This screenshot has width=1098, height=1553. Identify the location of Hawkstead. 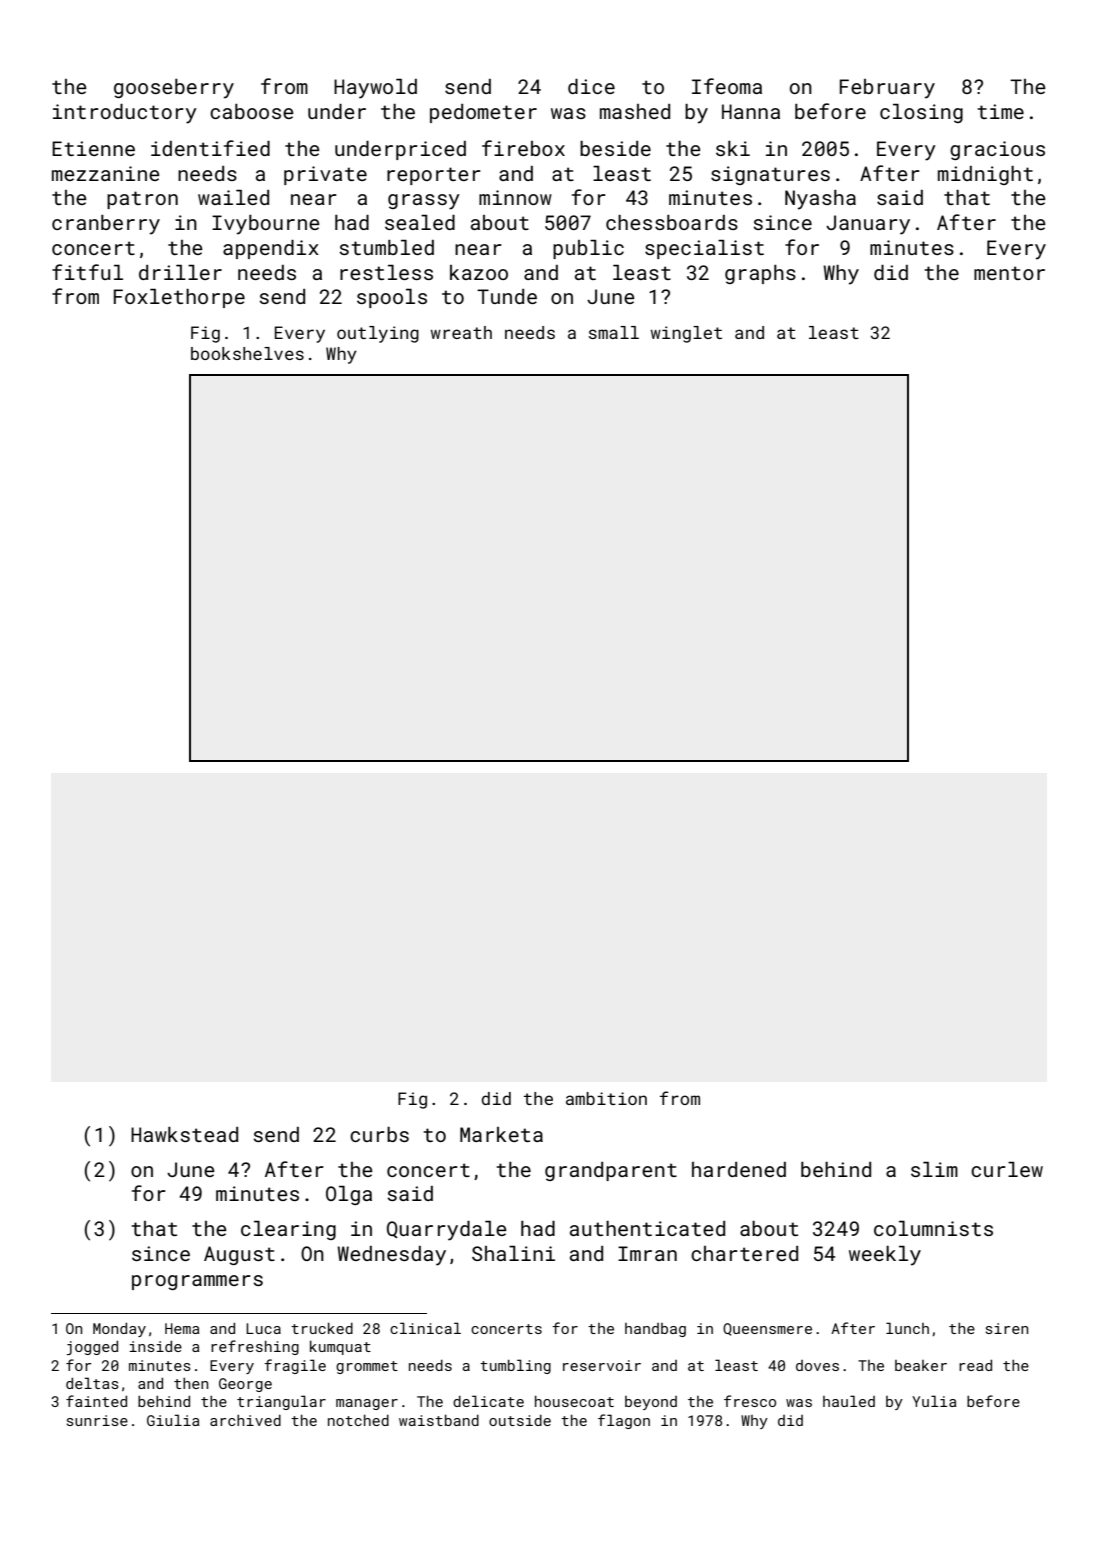
(184, 1134).
